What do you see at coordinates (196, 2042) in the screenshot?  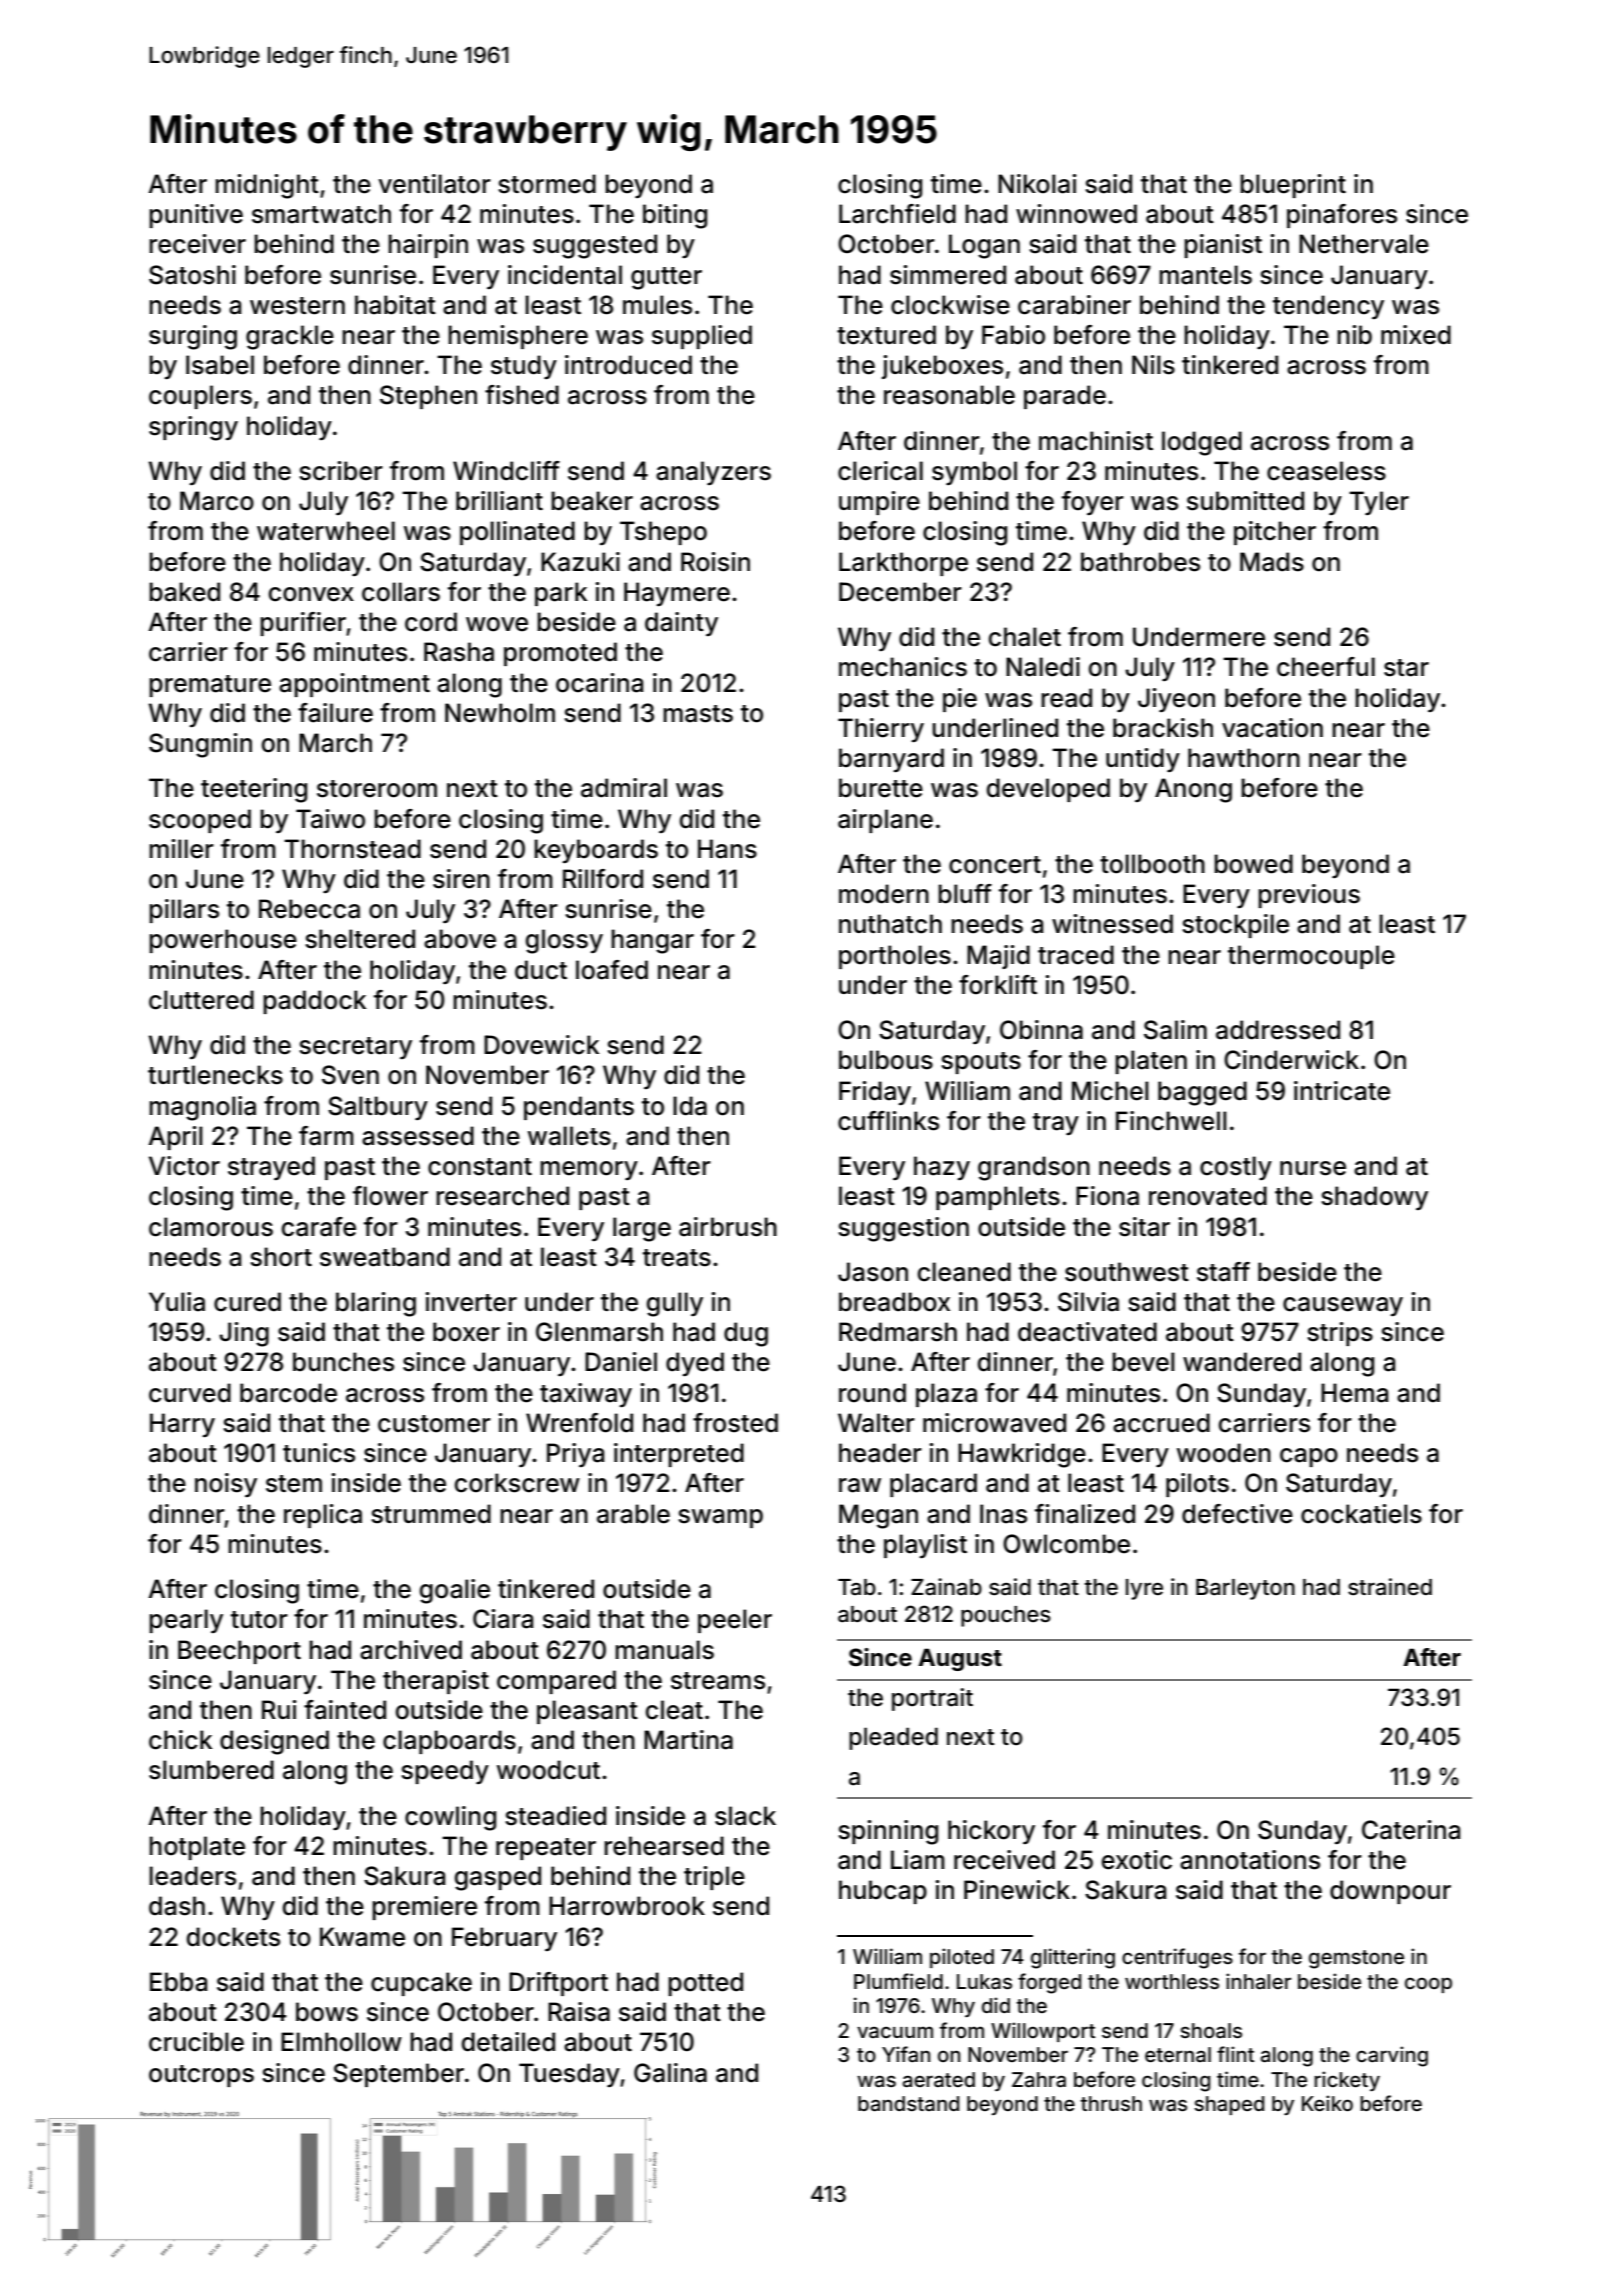 I see `crucible` at bounding box center [196, 2042].
